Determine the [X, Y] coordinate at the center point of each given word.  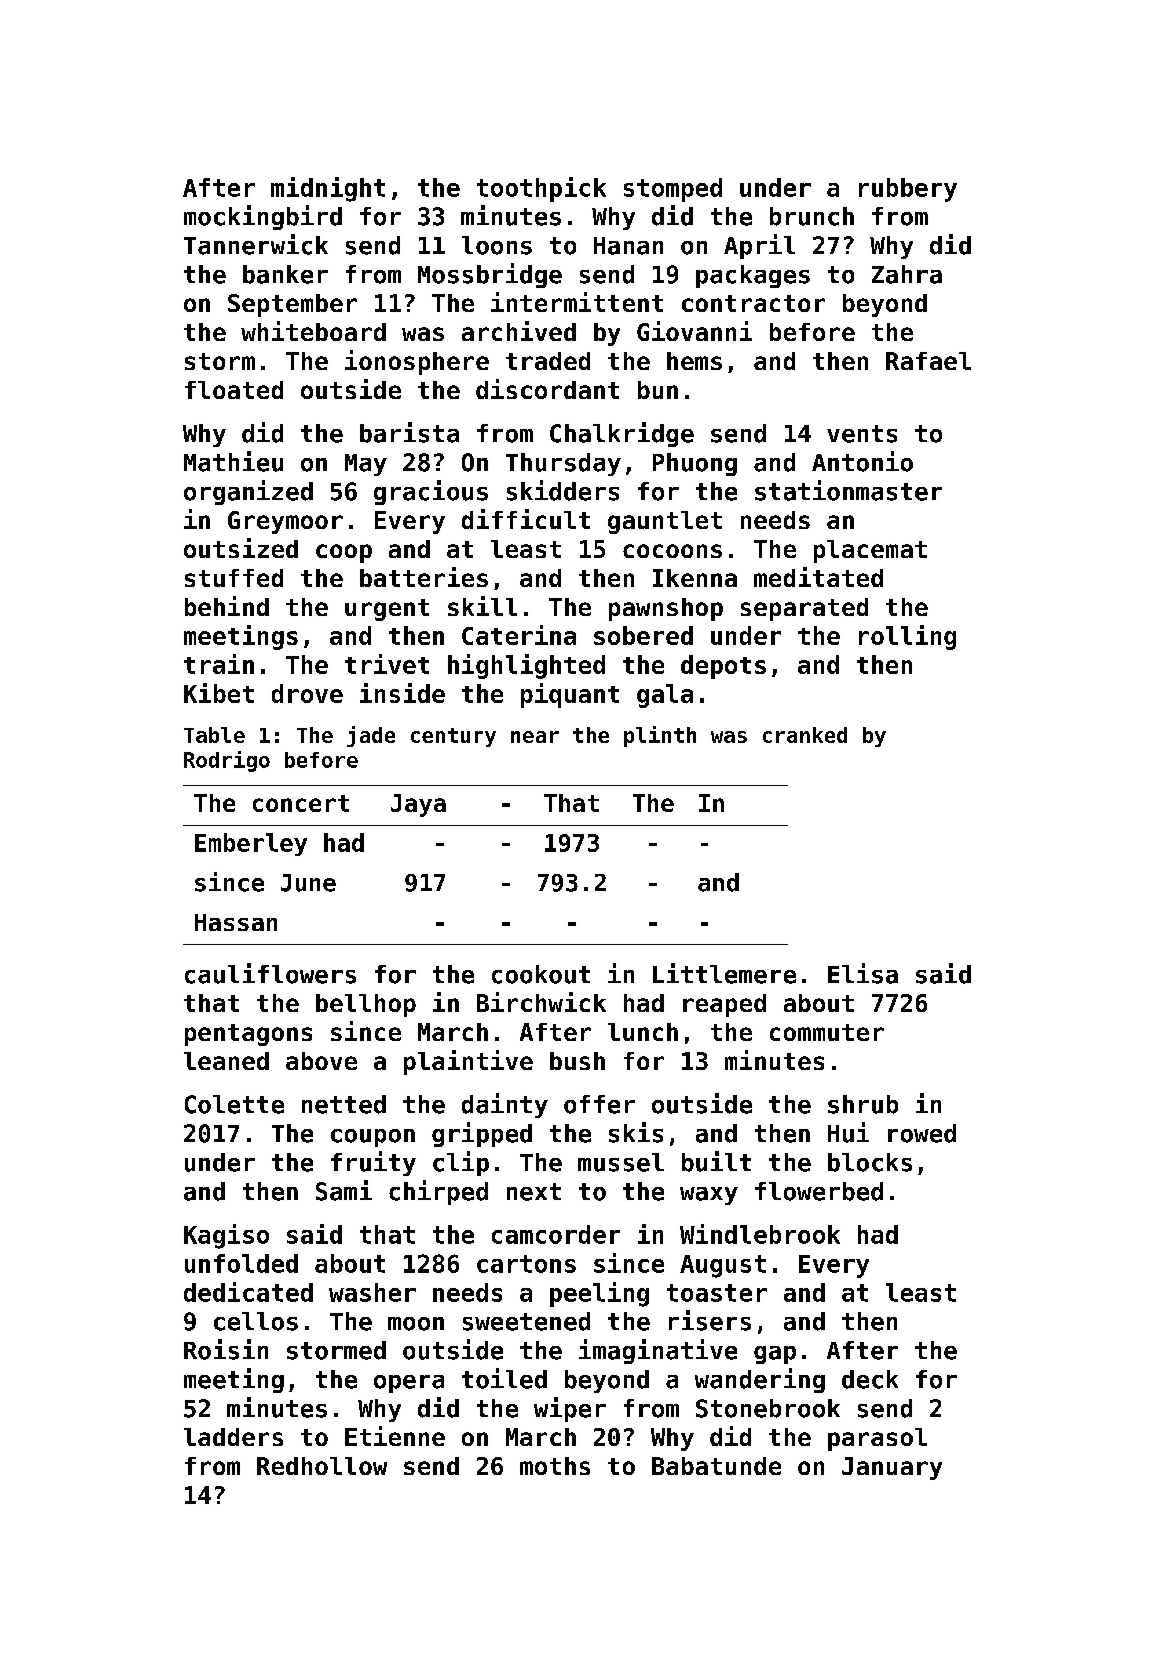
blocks [870, 1162]
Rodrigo [227, 761]
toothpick [541, 189]
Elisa [863, 973]
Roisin [226, 1349]
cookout [541, 974]
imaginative [658, 1351]
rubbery [908, 190]
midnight [328, 189]
